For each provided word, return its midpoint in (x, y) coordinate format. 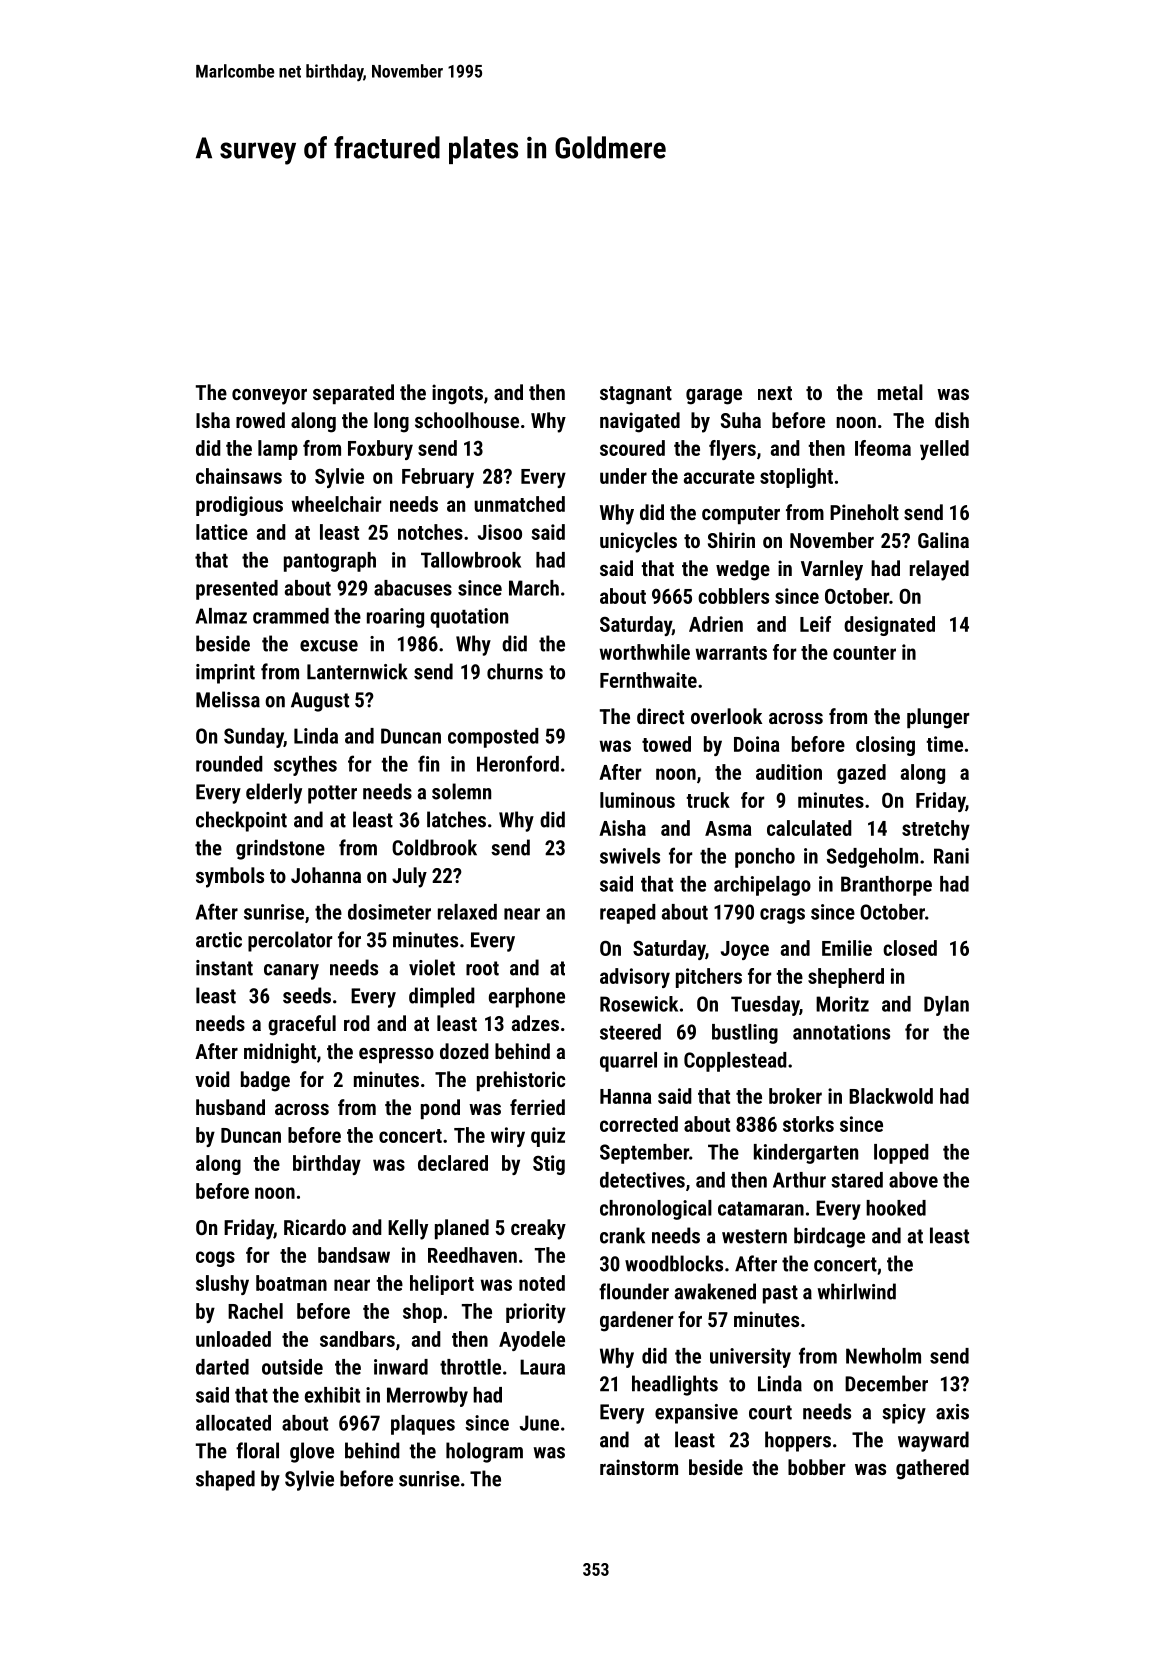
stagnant (636, 395)
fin (428, 763)
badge (265, 1081)
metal (900, 392)
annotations (841, 1032)
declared (453, 1163)
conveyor (269, 397)
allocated (233, 1423)
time (944, 744)
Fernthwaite (648, 680)
